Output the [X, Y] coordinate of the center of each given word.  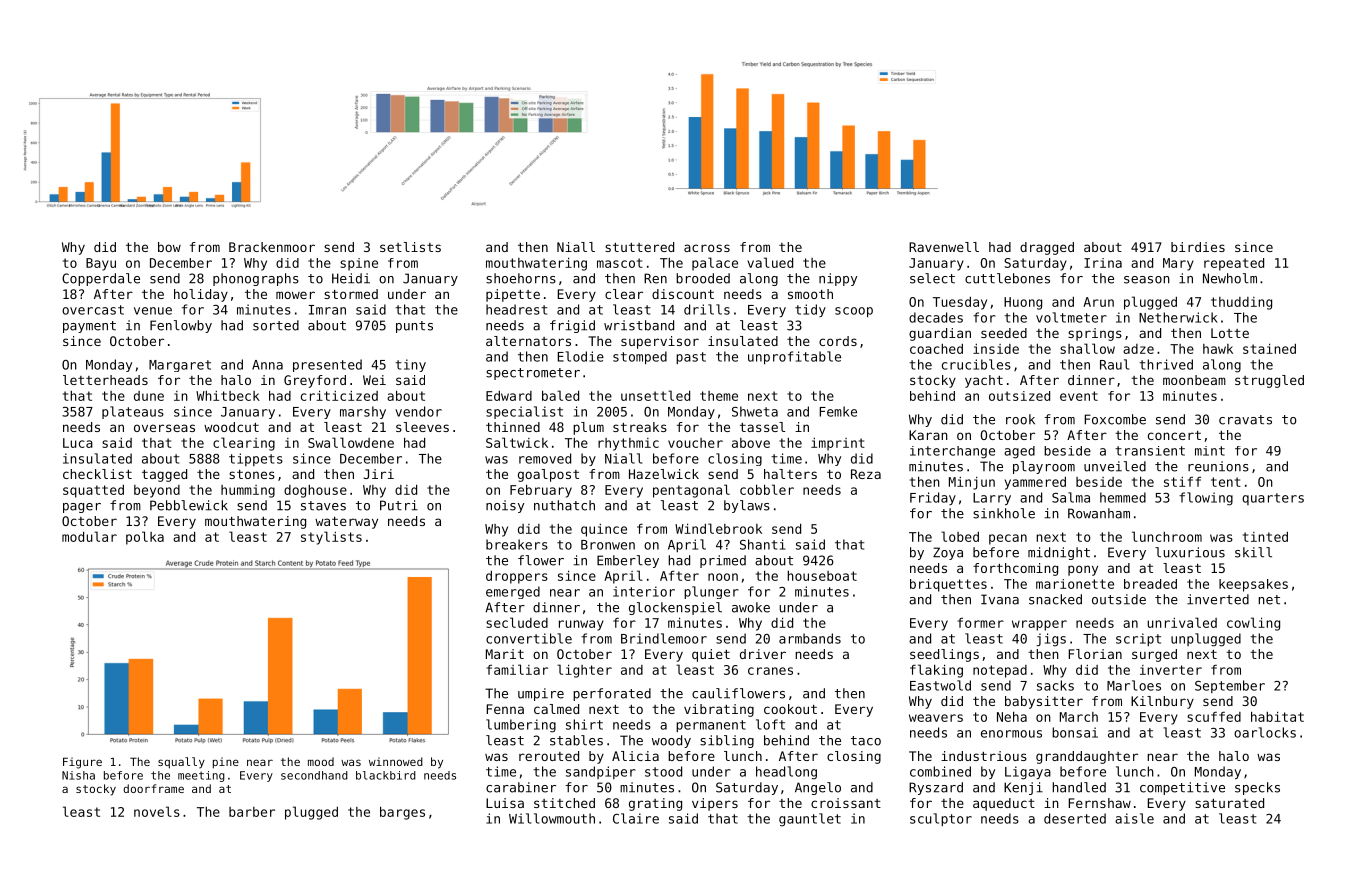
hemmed [1123, 497]
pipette [513, 295]
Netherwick [1178, 317]
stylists [331, 538]
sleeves [422, 427]
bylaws [747, 506]
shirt [584, 724]
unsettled [655, 395]
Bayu [101, 264]
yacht [984, 381]
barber [252, 812]
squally [181, 763]
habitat [1277, 716]
